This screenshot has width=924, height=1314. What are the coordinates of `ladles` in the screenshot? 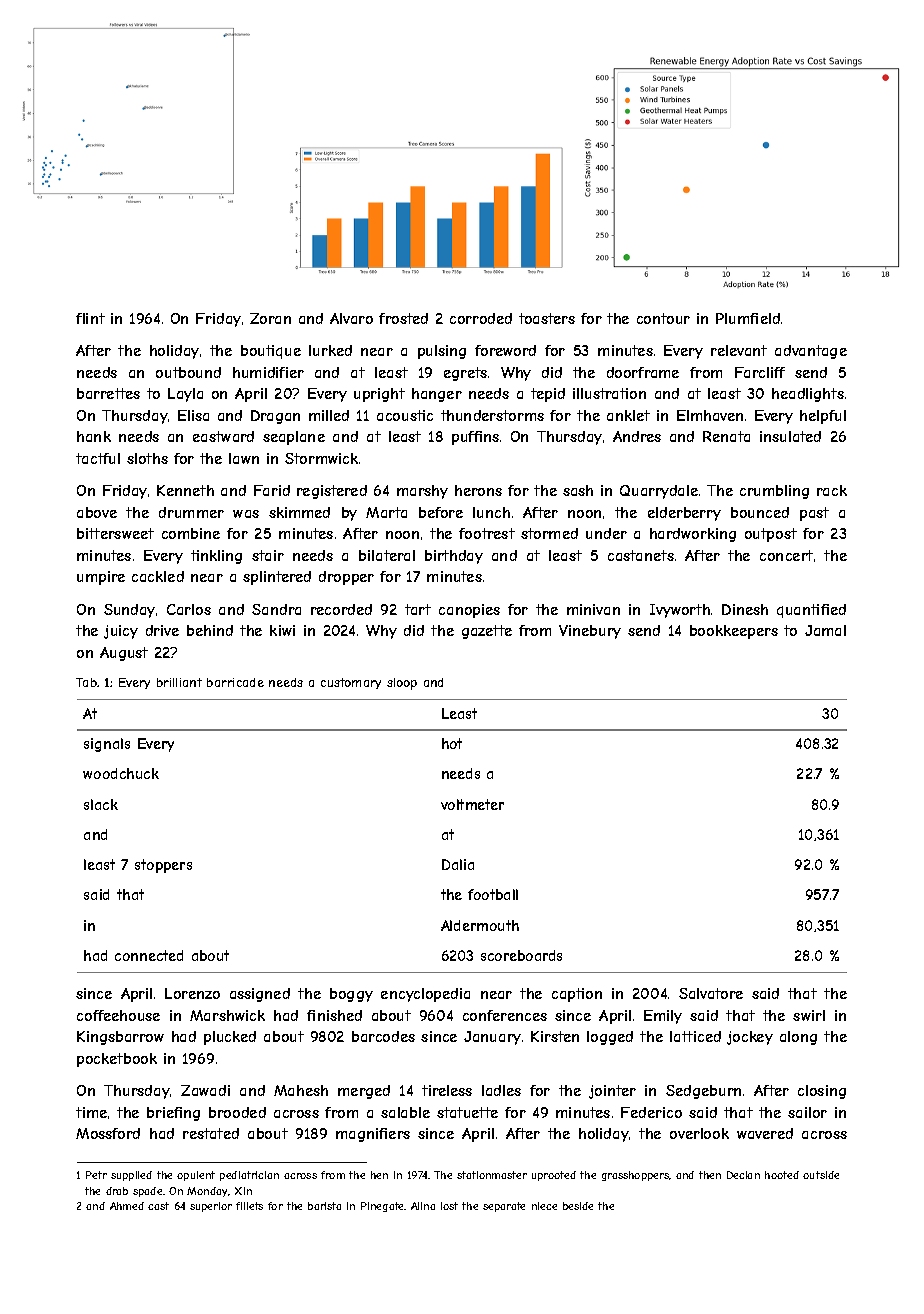 It's located at (501, 1090).
